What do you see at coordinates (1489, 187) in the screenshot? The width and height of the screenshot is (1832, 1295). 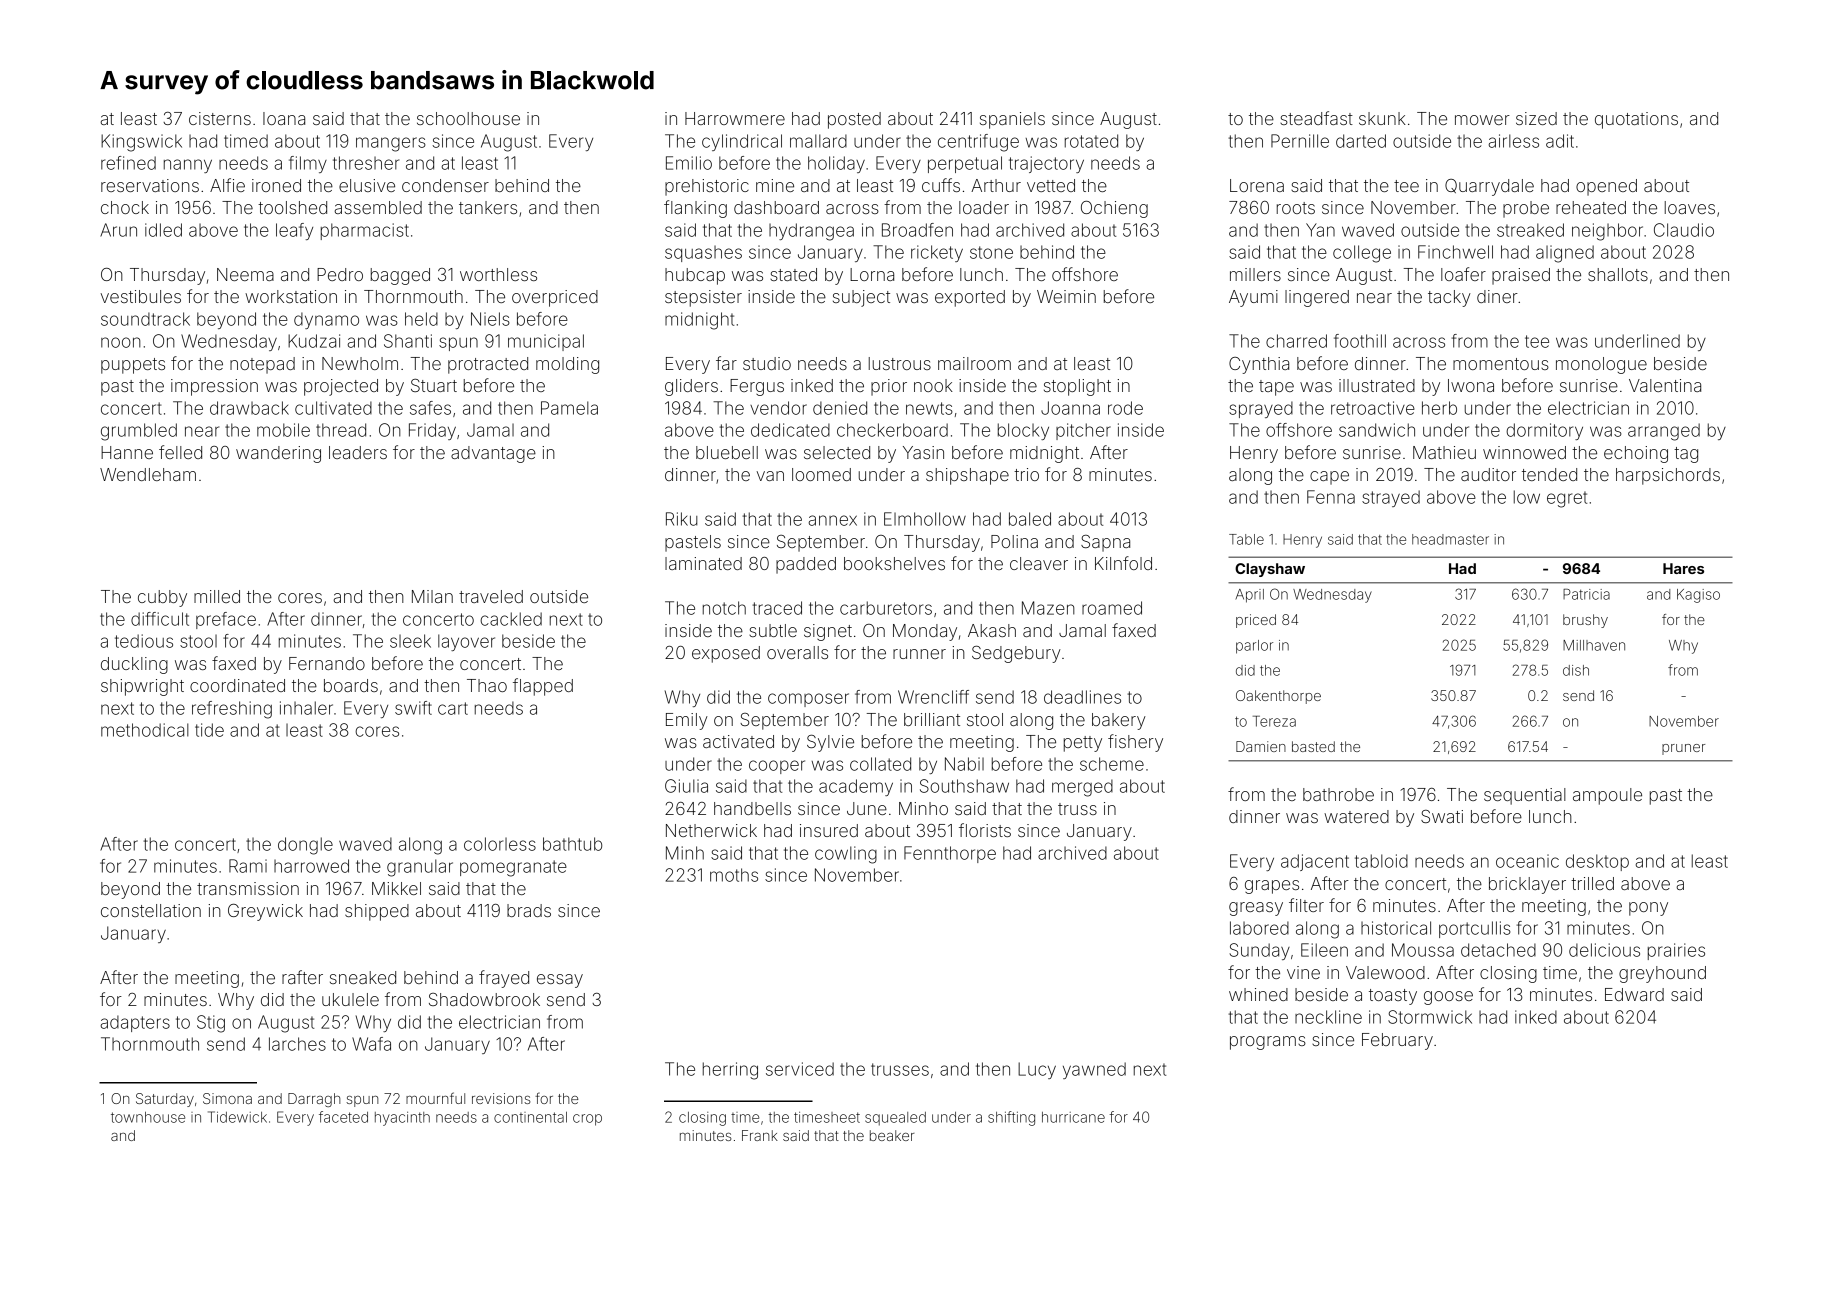 I see `Quarrydale` at bounding box center [1489, 187].
